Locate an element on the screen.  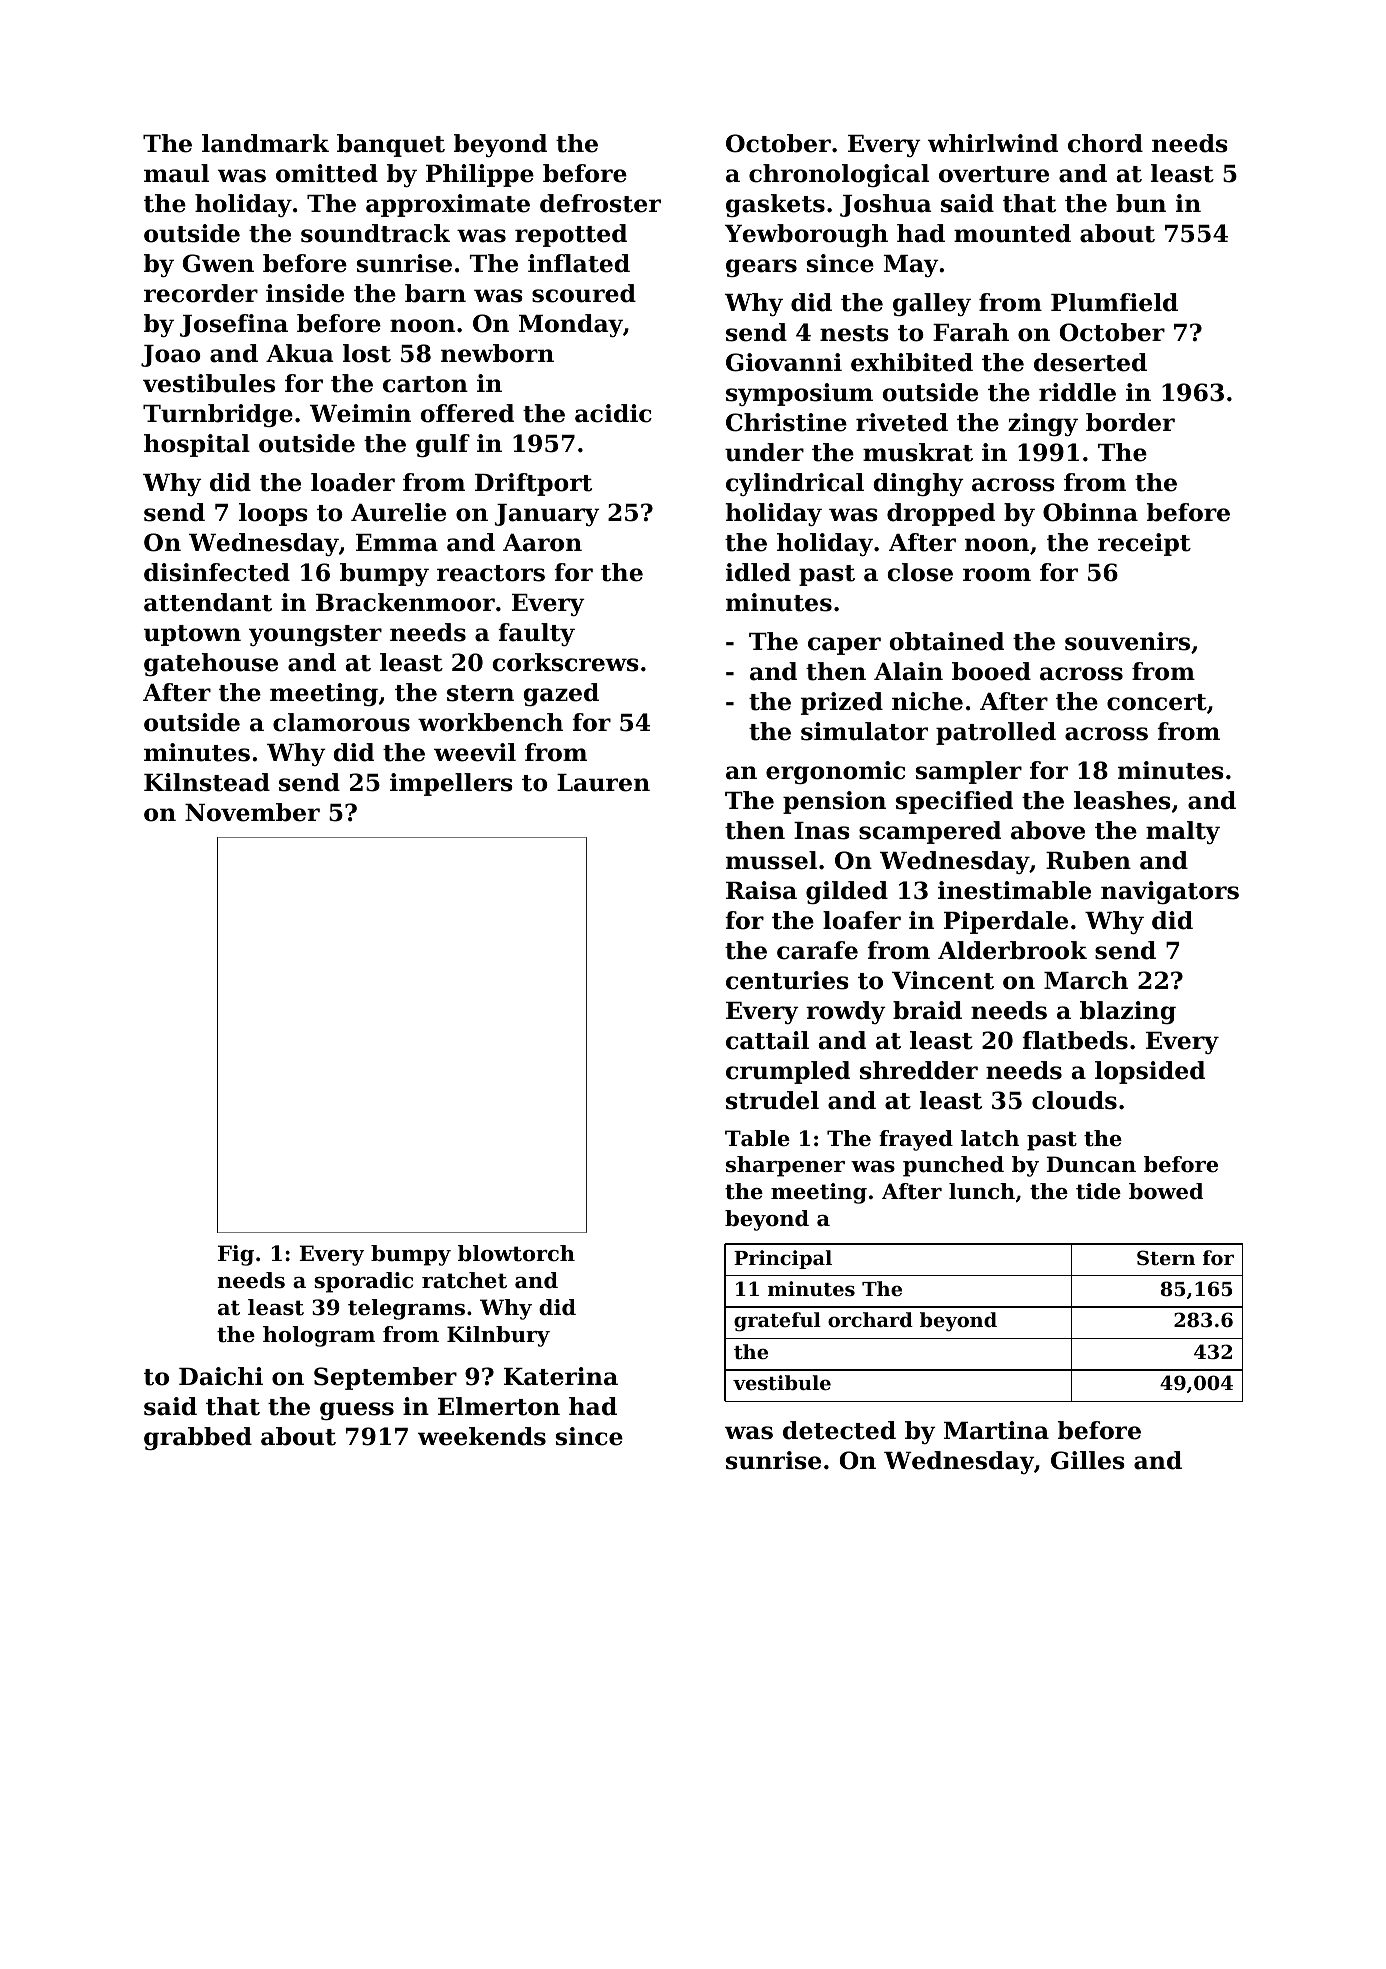
landmark is located at coordinates (265, 143).
